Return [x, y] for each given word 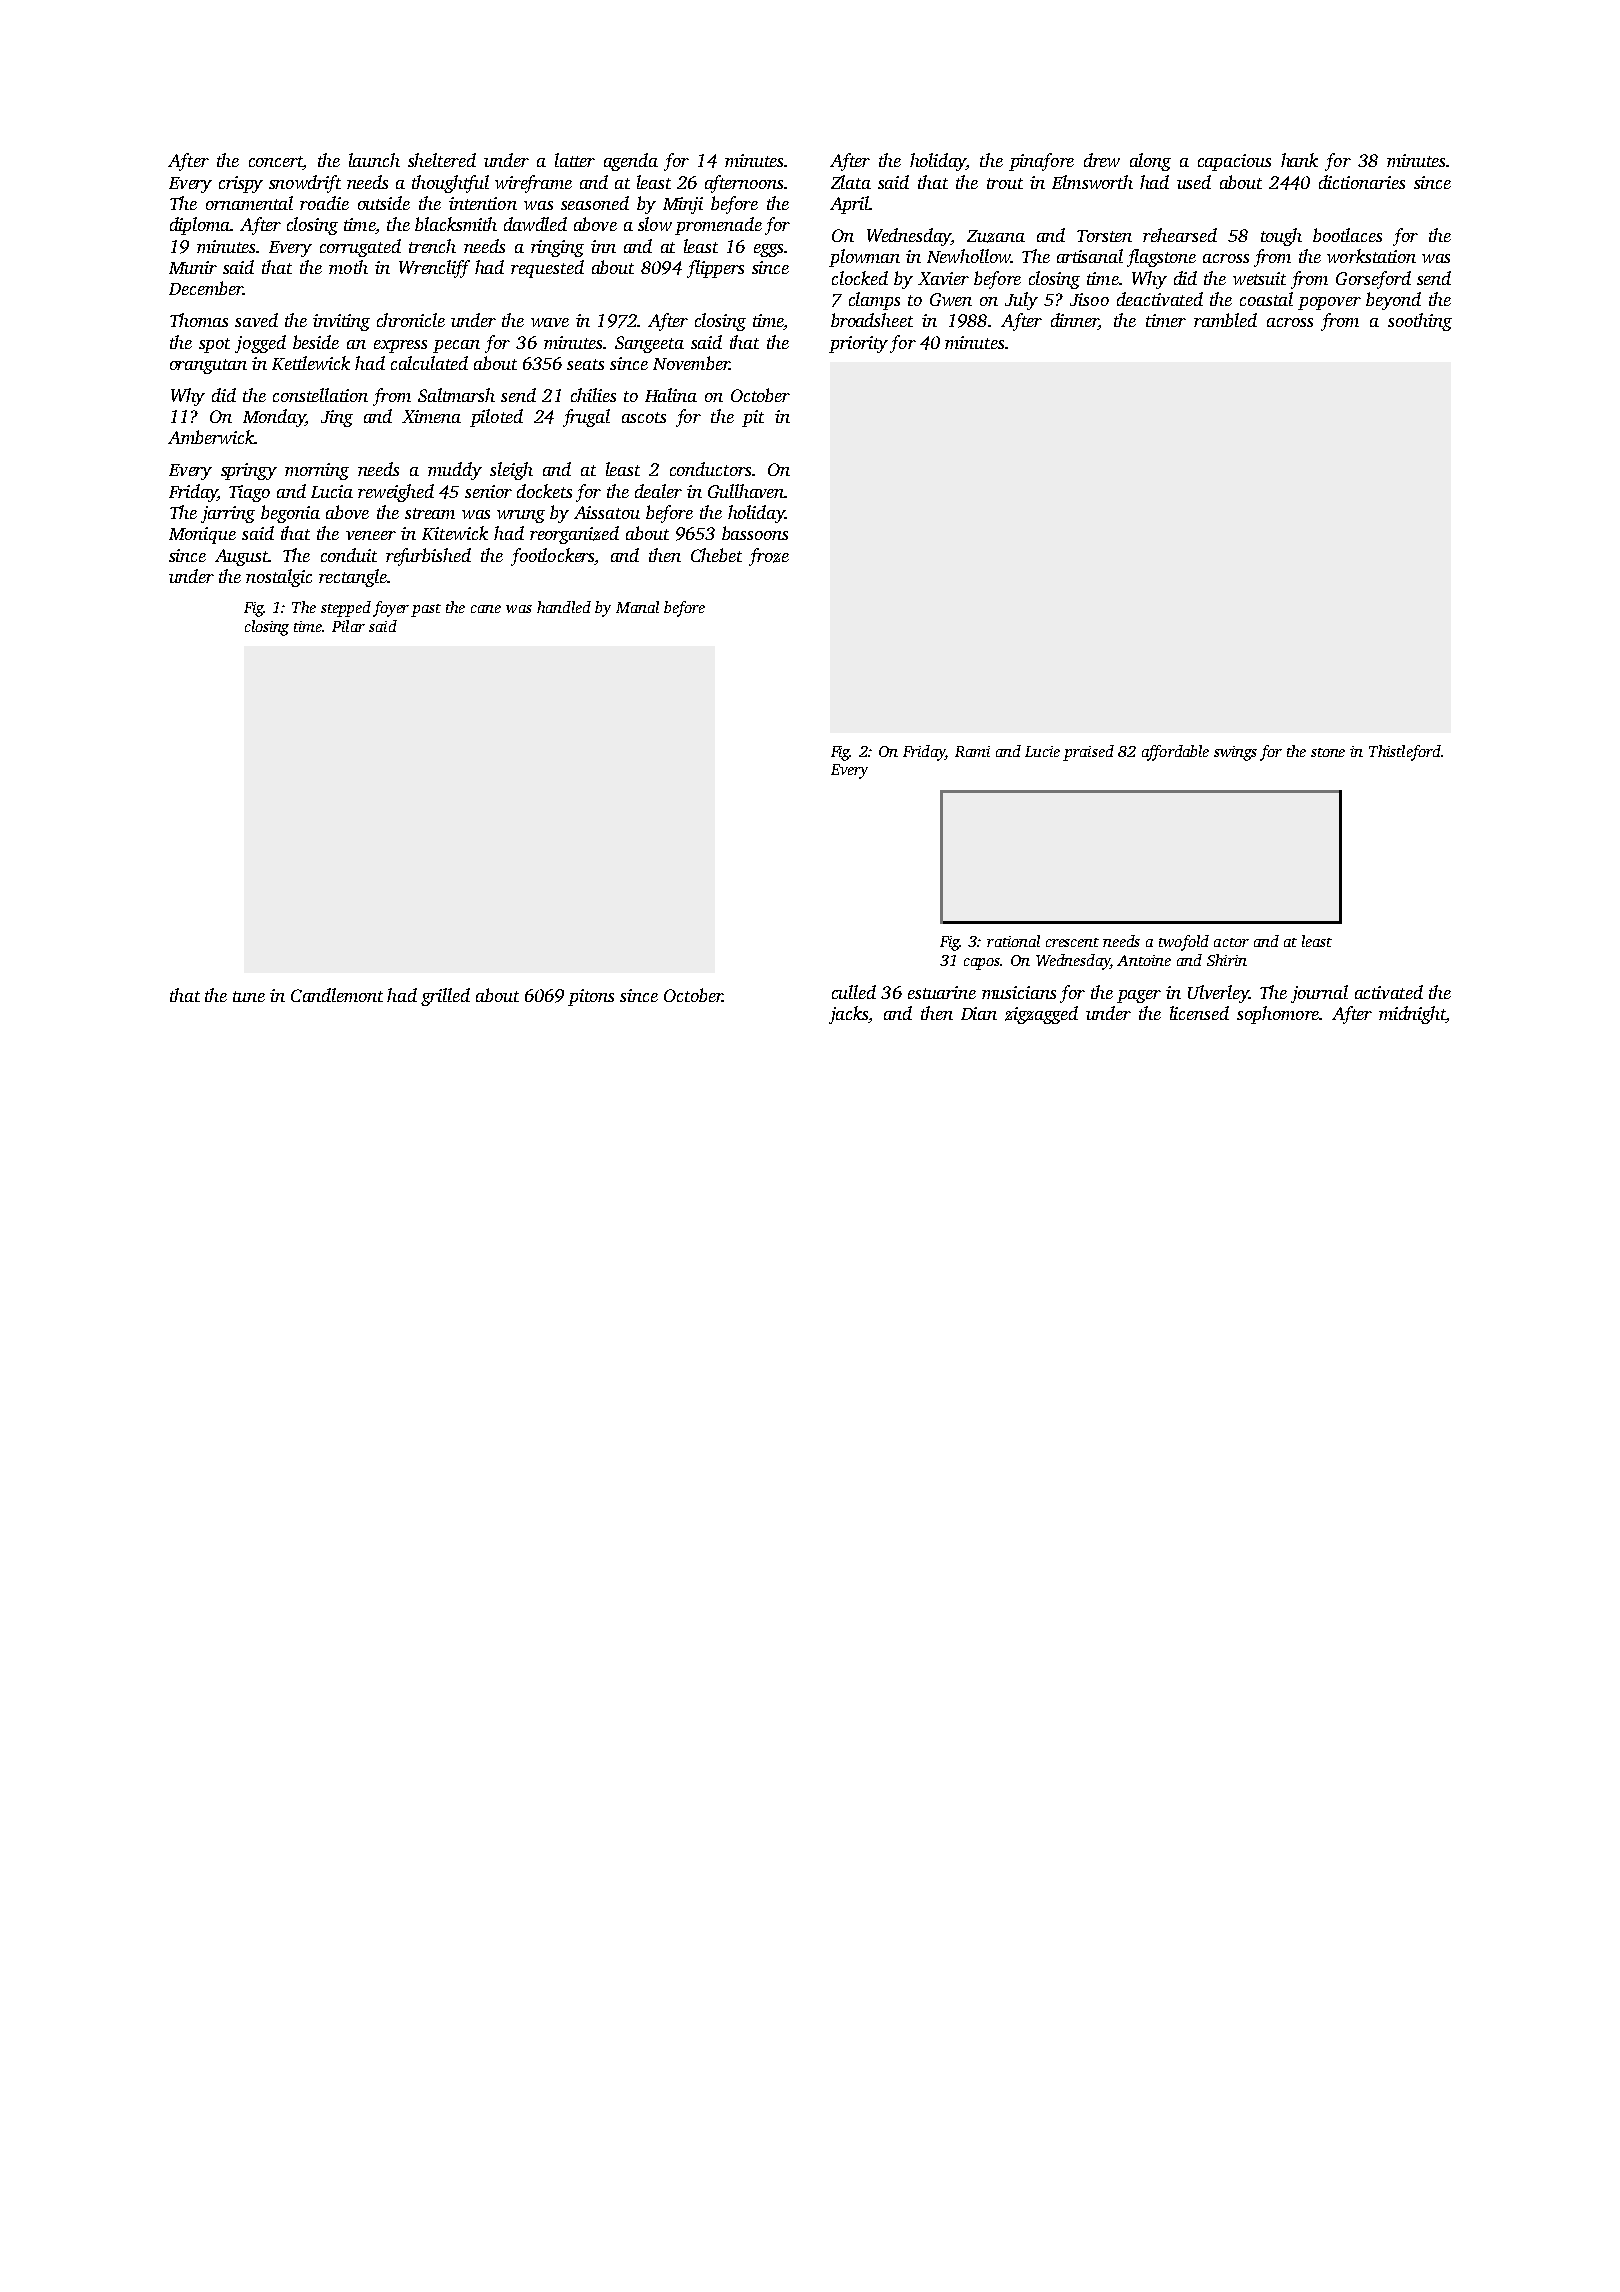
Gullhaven [746, 491]
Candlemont [337, 995]
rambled [1225, 320]
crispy [241, 184]
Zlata [851, 182]
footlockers [553, 557]
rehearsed [1180, 235]
